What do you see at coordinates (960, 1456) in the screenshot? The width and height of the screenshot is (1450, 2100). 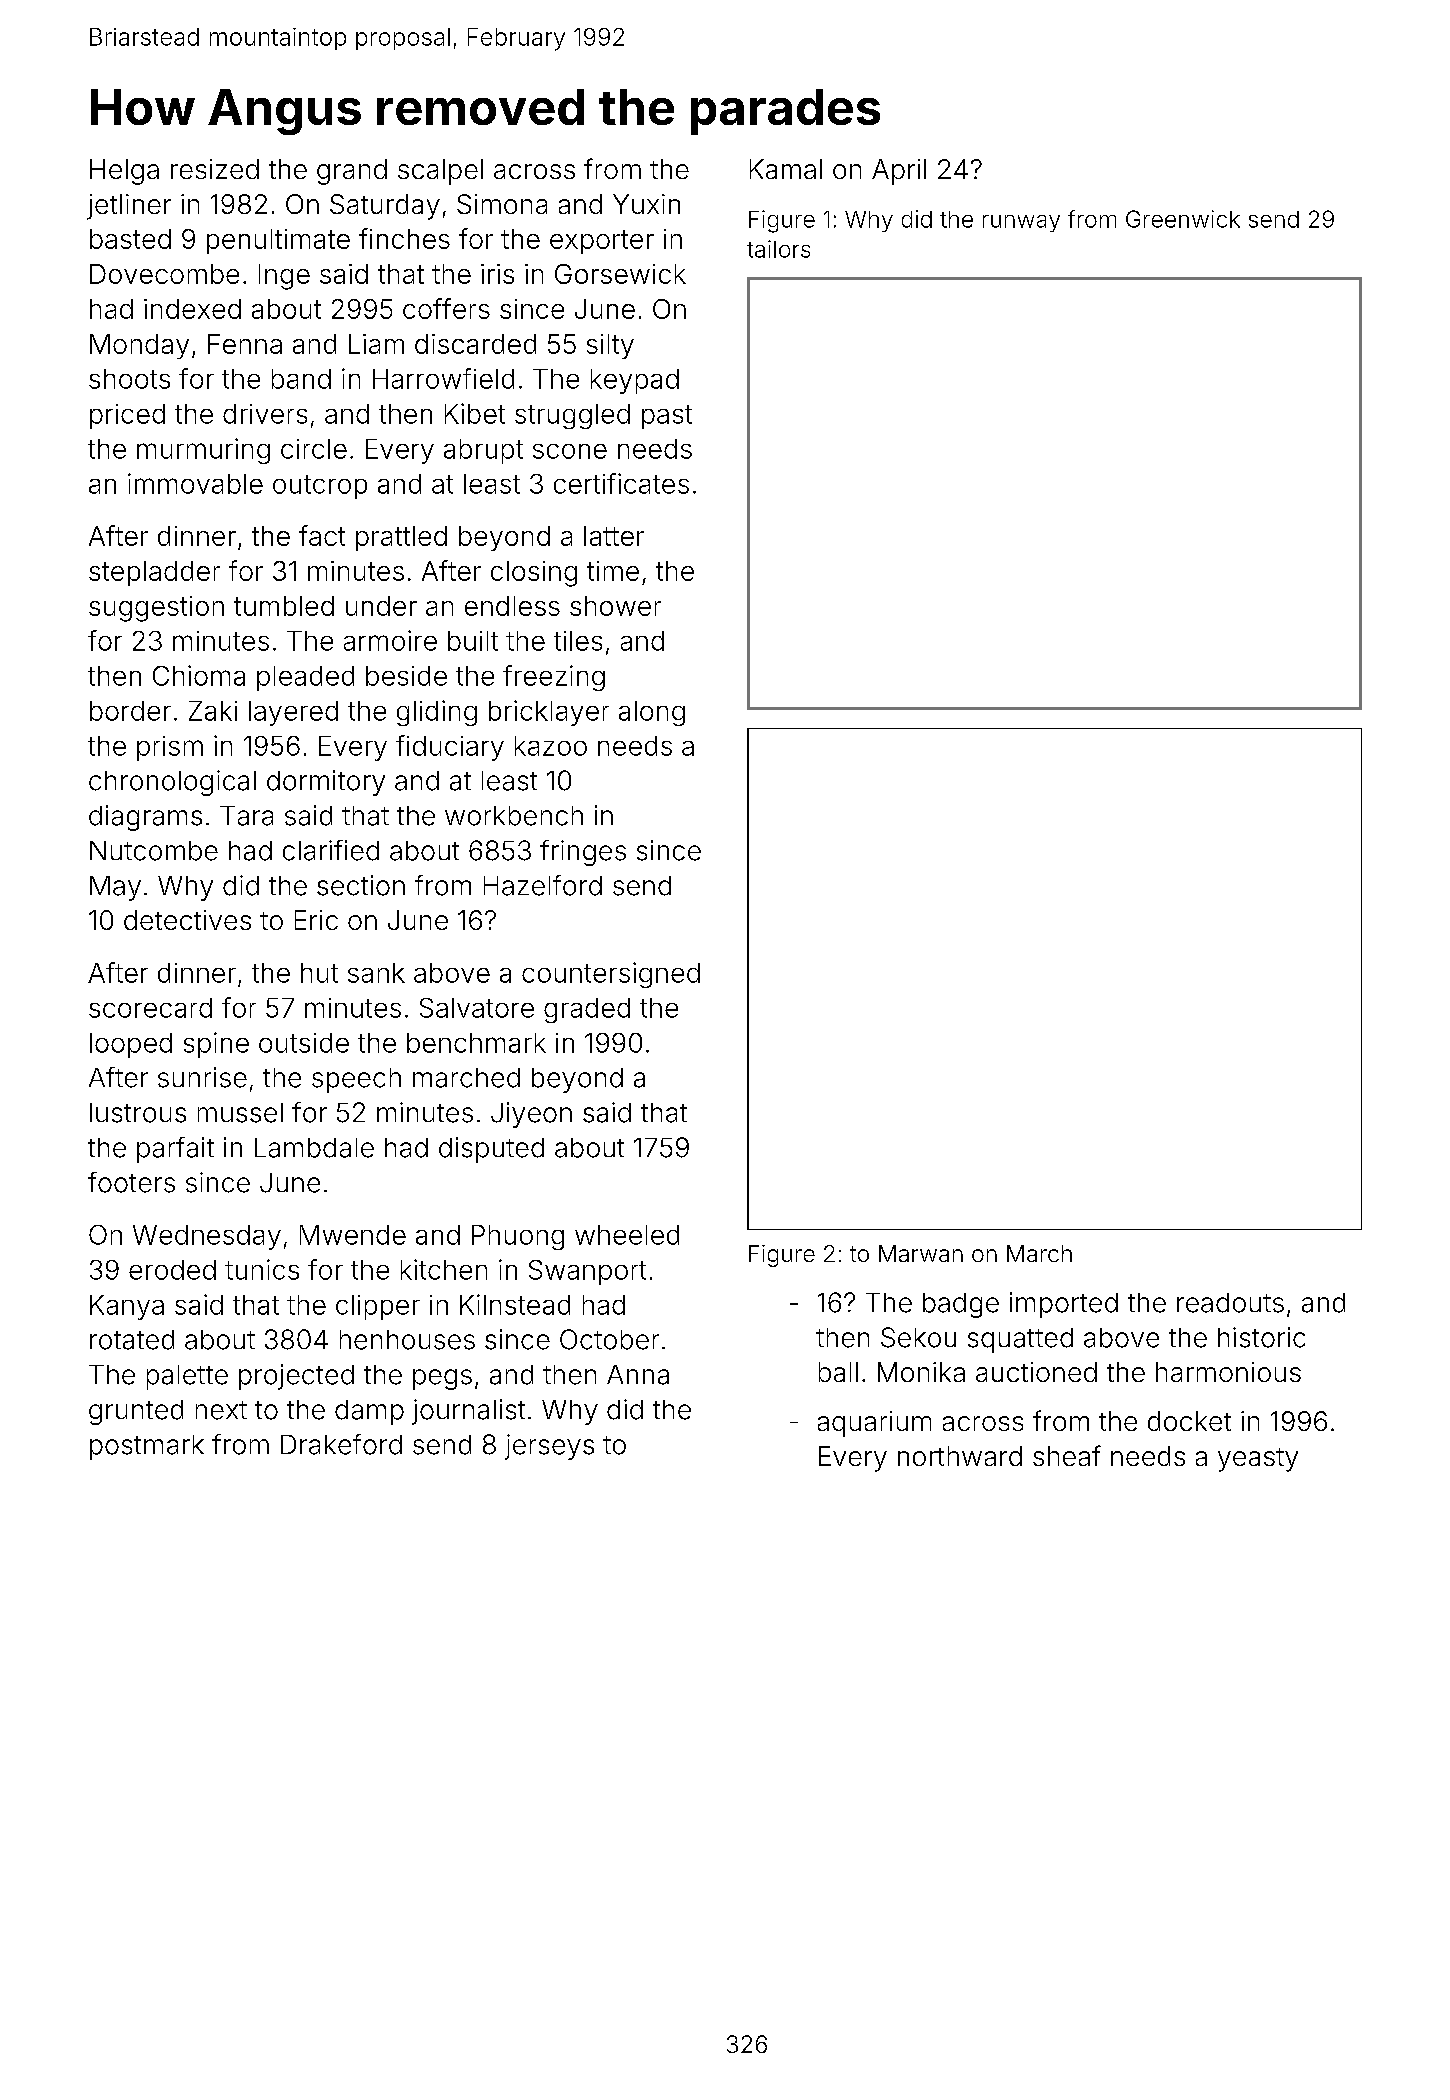 I see `northward` at bounding box center [960, 1456].
